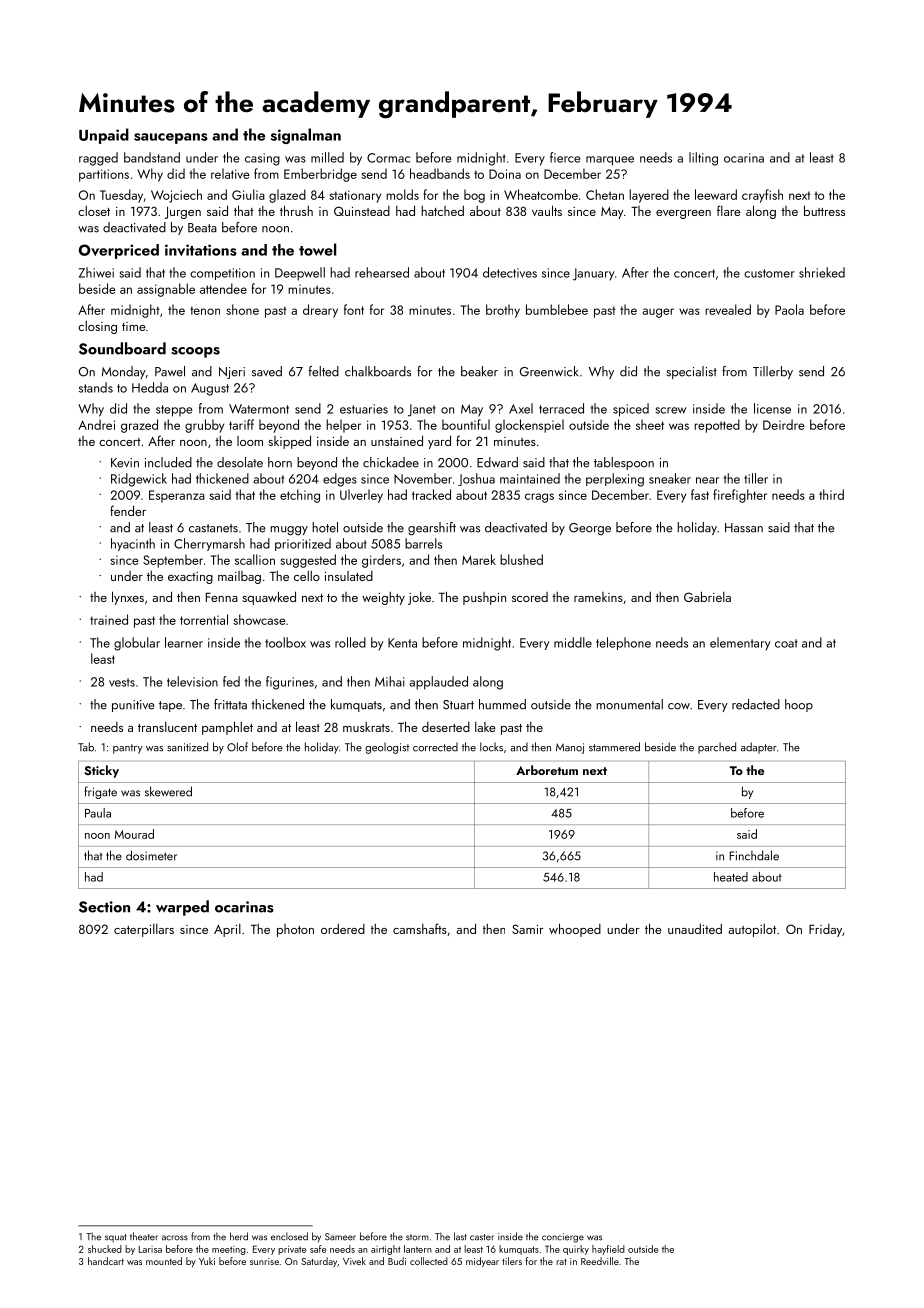 This image has height=1308, width=924. Describe the element at coordinates (731, 877) in the image. I see `heated` at that location.
